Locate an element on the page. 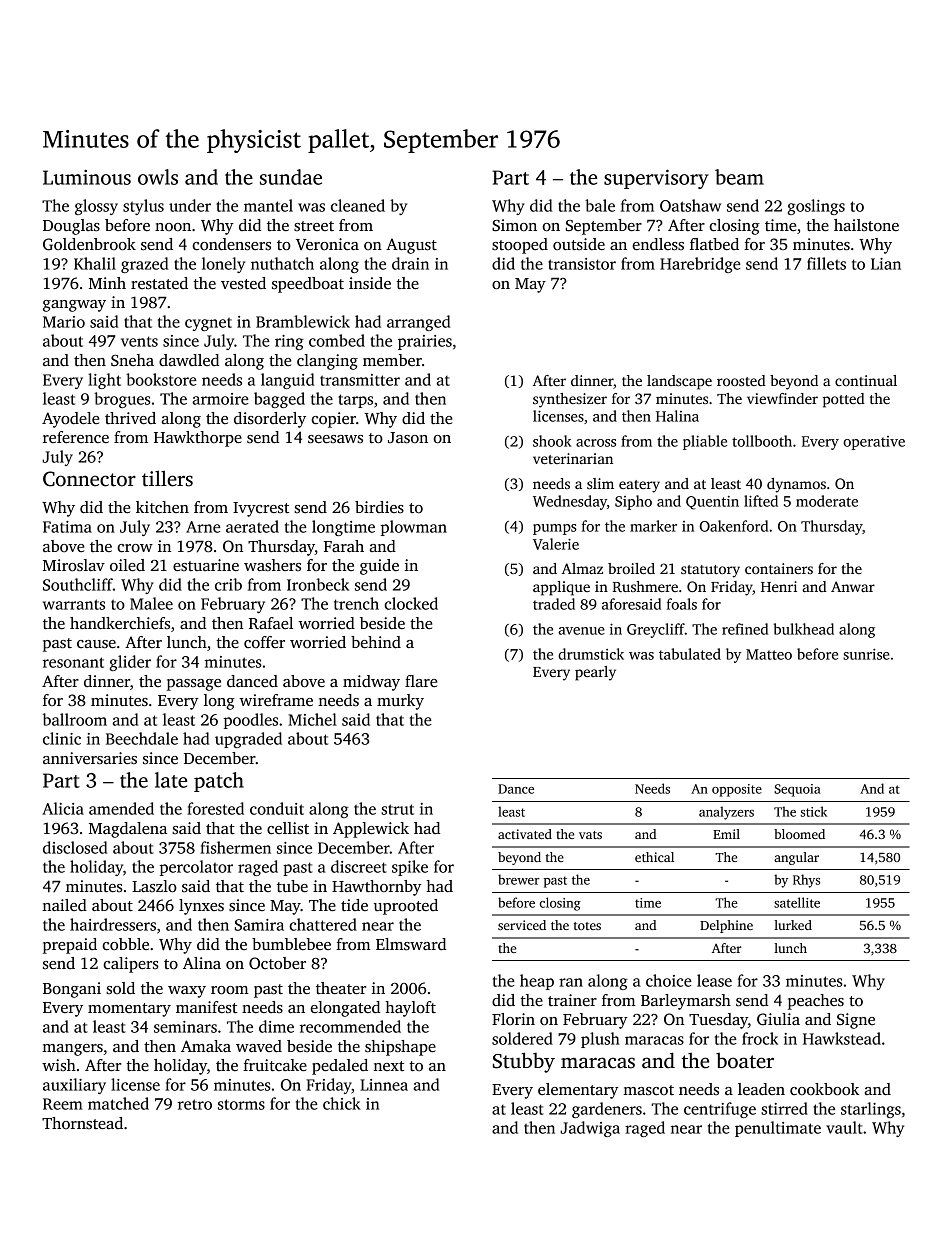  Thornstead is located at coordinates (82, 1123).
